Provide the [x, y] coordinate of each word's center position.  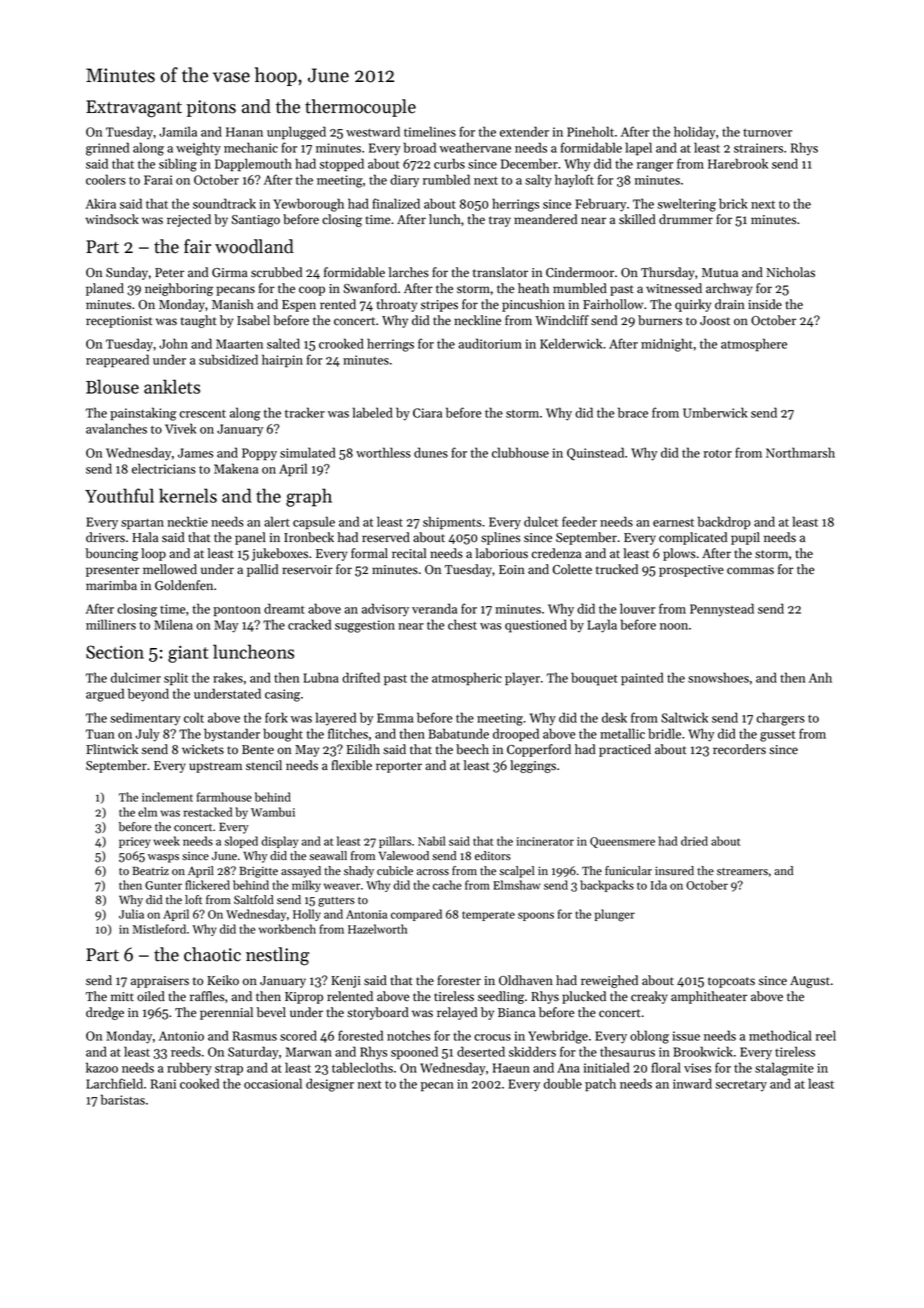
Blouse [112, 386]
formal [369, 553]
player [522, 679]
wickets [203, 749]
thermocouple [360, 108]
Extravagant [134, 109]
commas [750, 571]
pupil [745, 538]
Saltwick [684, 717]
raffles [207, 996]
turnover [767, 133]
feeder [579, 521]
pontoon [237, 611]
